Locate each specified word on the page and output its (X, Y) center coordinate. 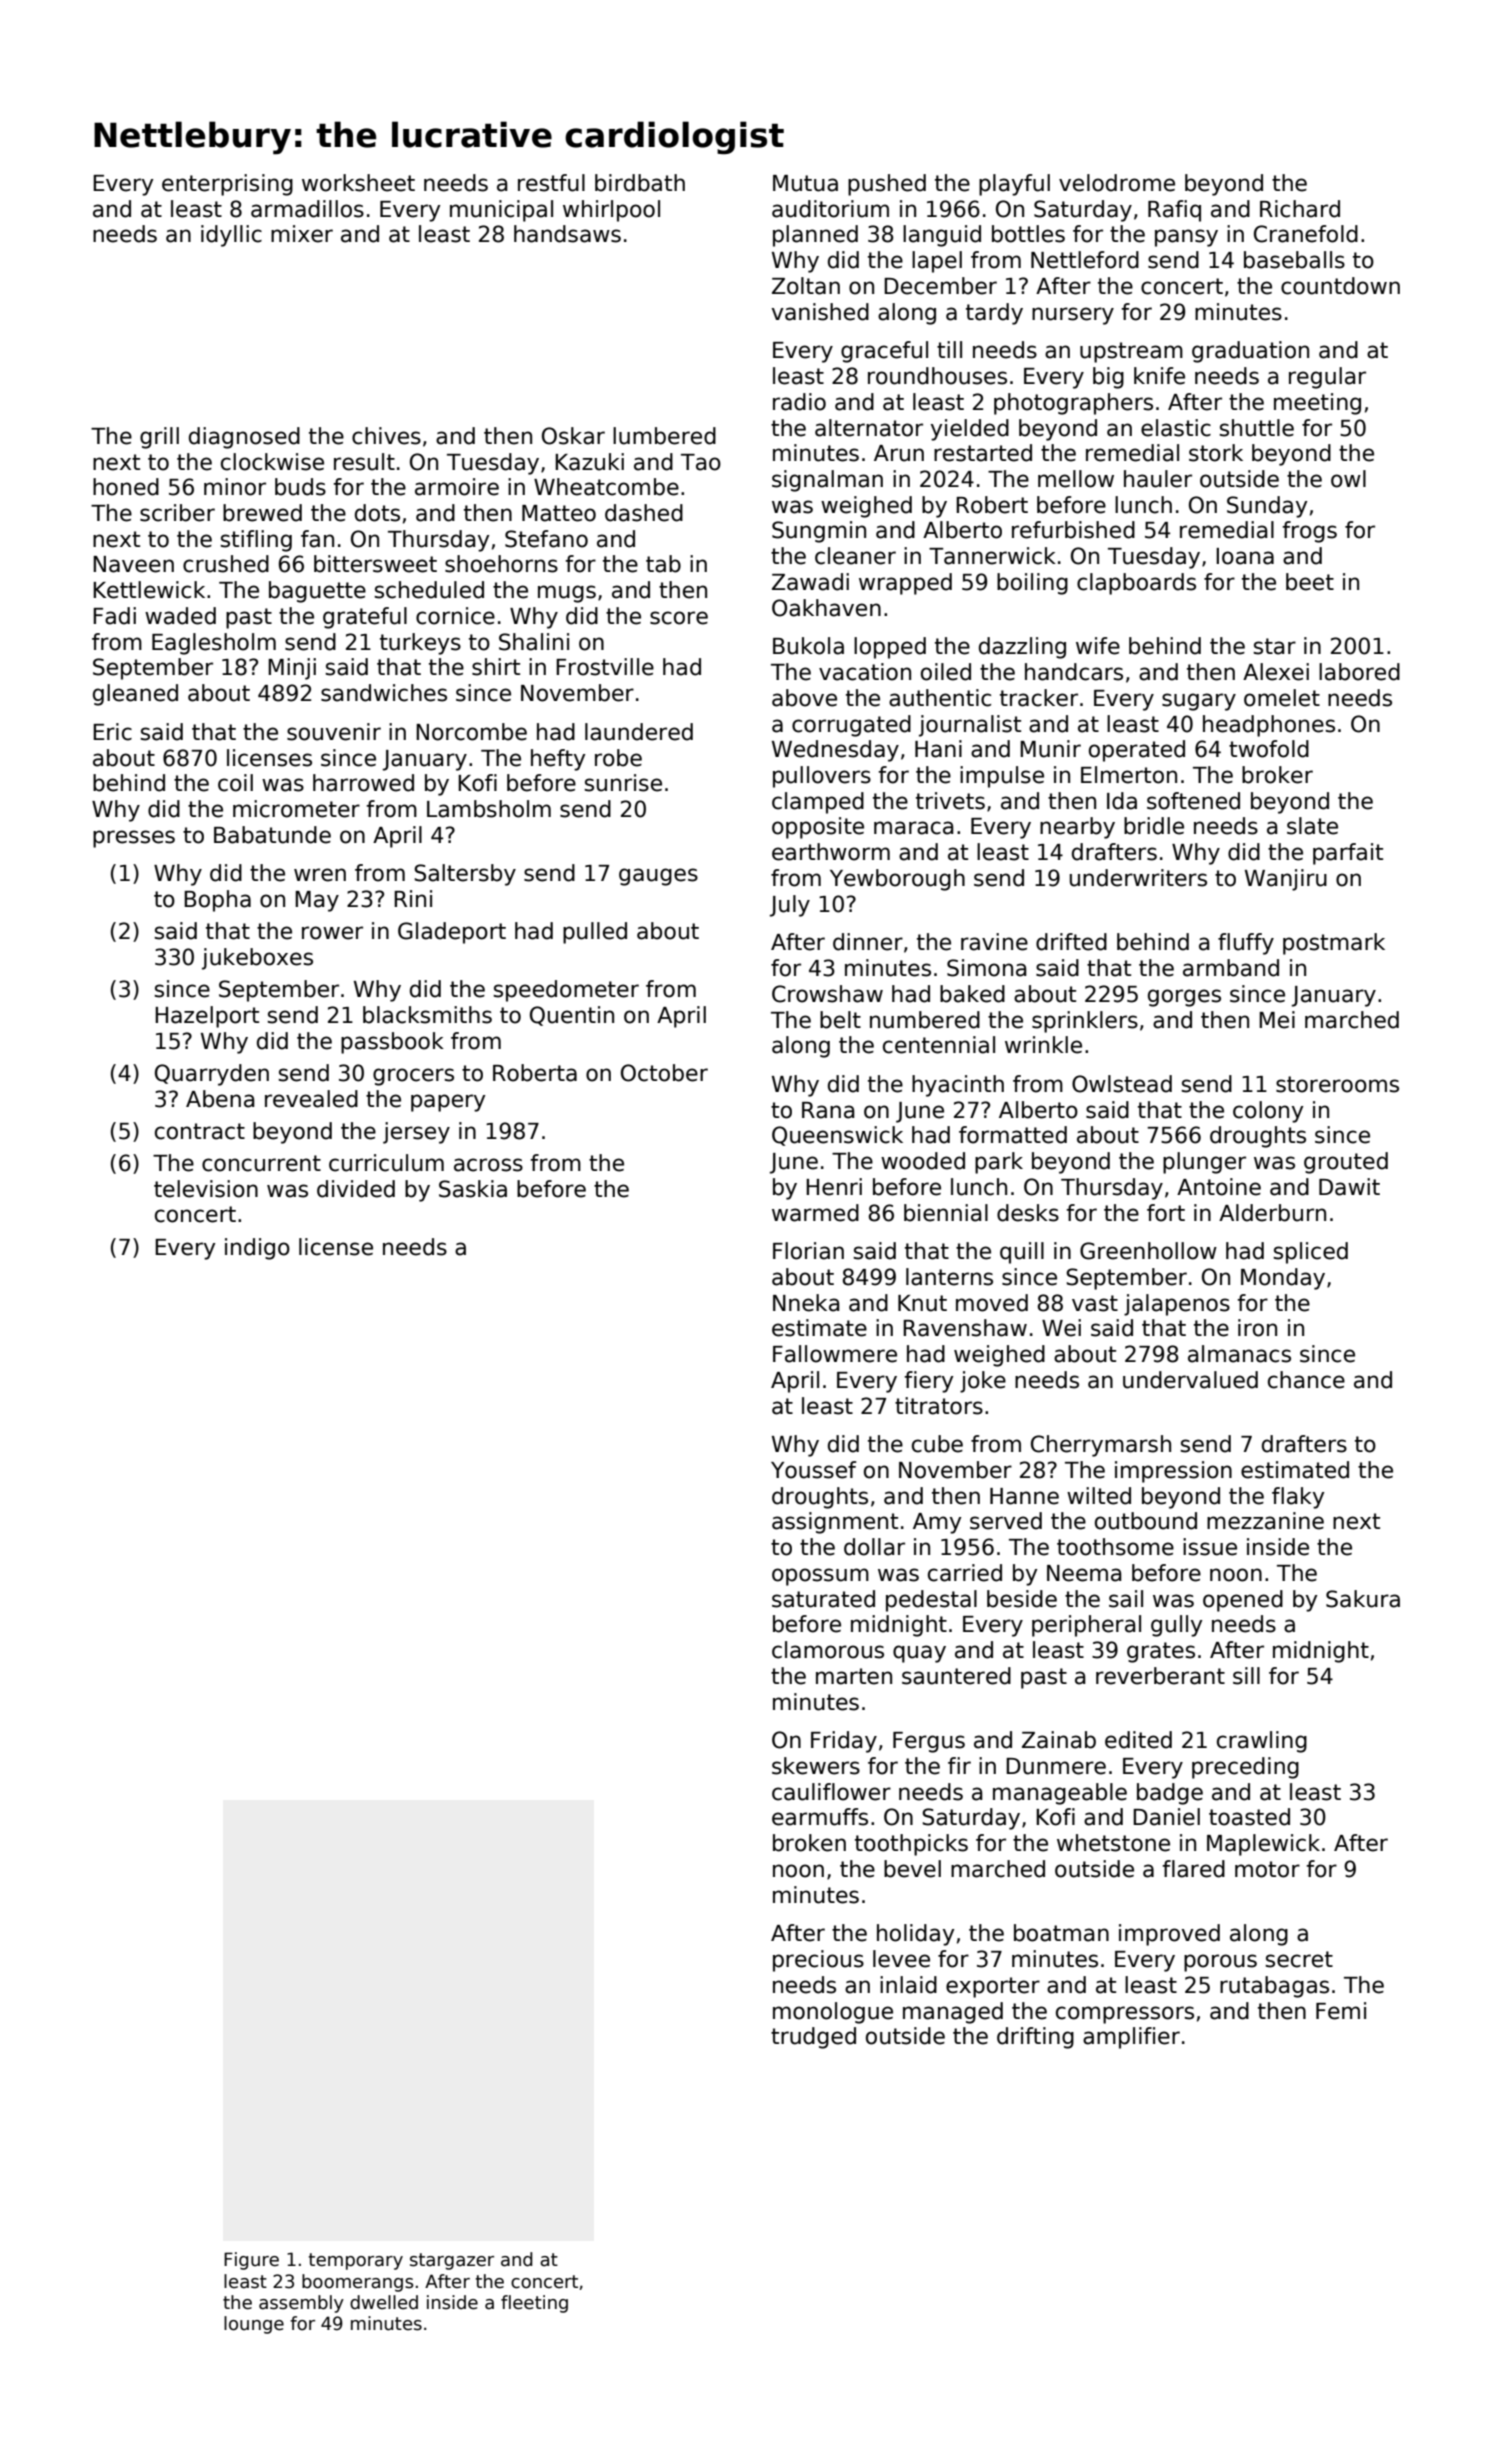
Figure (251, 2261)
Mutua (805, 183)
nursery (1073, 316)
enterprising (227, 185)
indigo (257, 1249)
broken (809, 1843)
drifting (1035, 2038)
